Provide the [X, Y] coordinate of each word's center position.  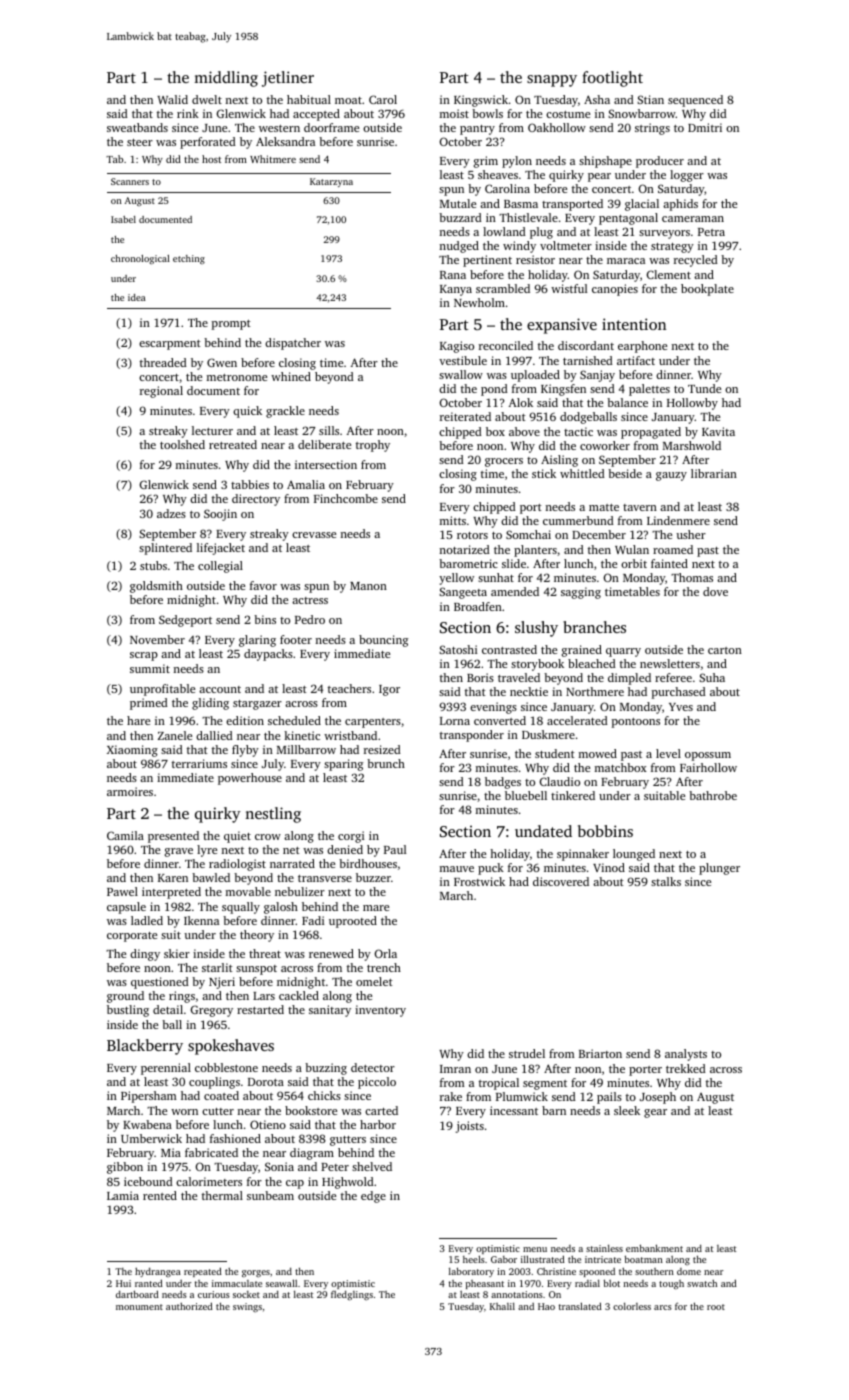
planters [535, 551]
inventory [380, 1011]
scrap [144, 656]
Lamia [123, 1195]
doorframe [331, 127]
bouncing [383, 641]
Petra [711, 232]
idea [136, 297]
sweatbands [137, 127]
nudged [459, 247]
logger [687, 176]
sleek [627, 1110]
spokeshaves [231, 1047]
